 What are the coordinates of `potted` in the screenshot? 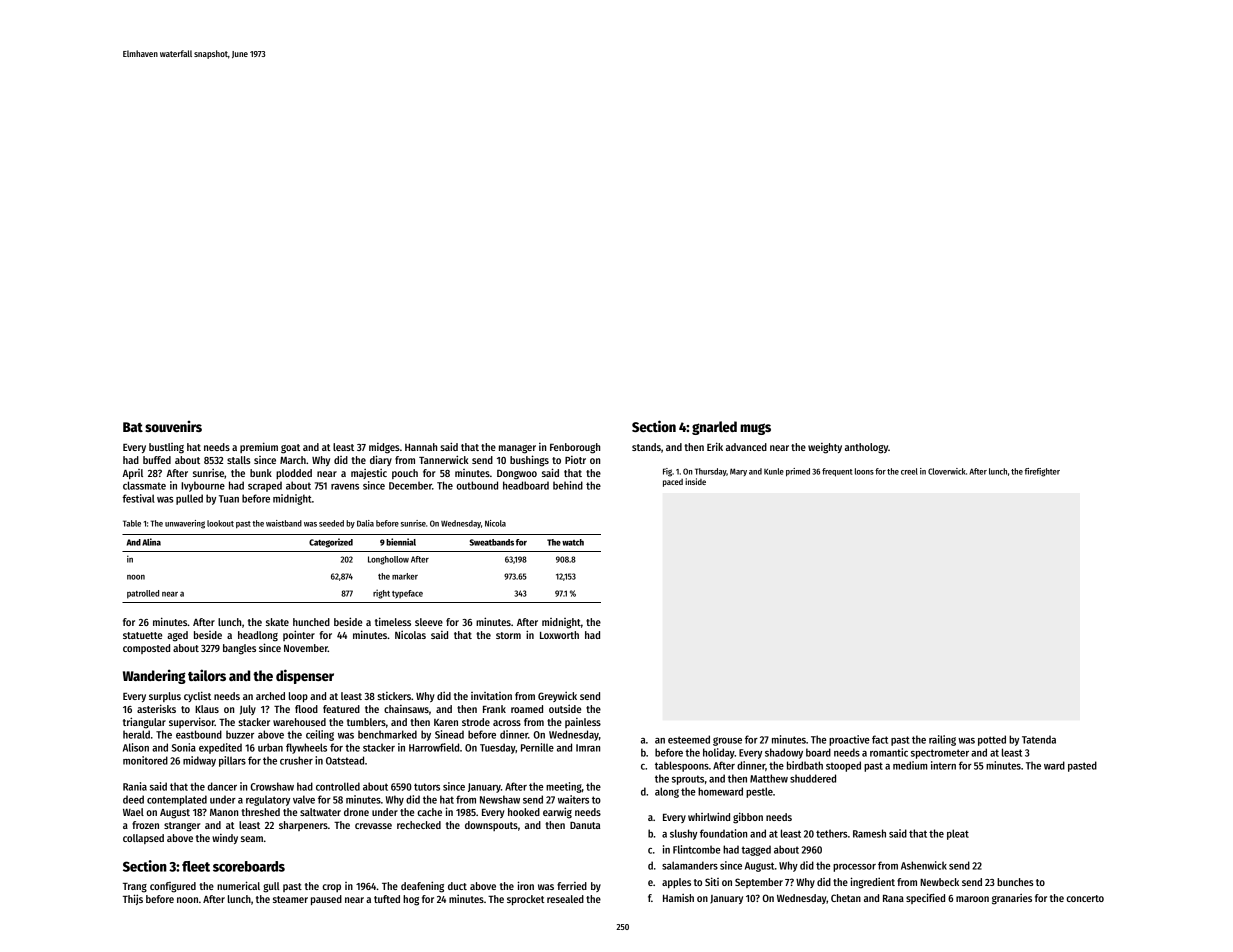 It's located at (992, 740).
